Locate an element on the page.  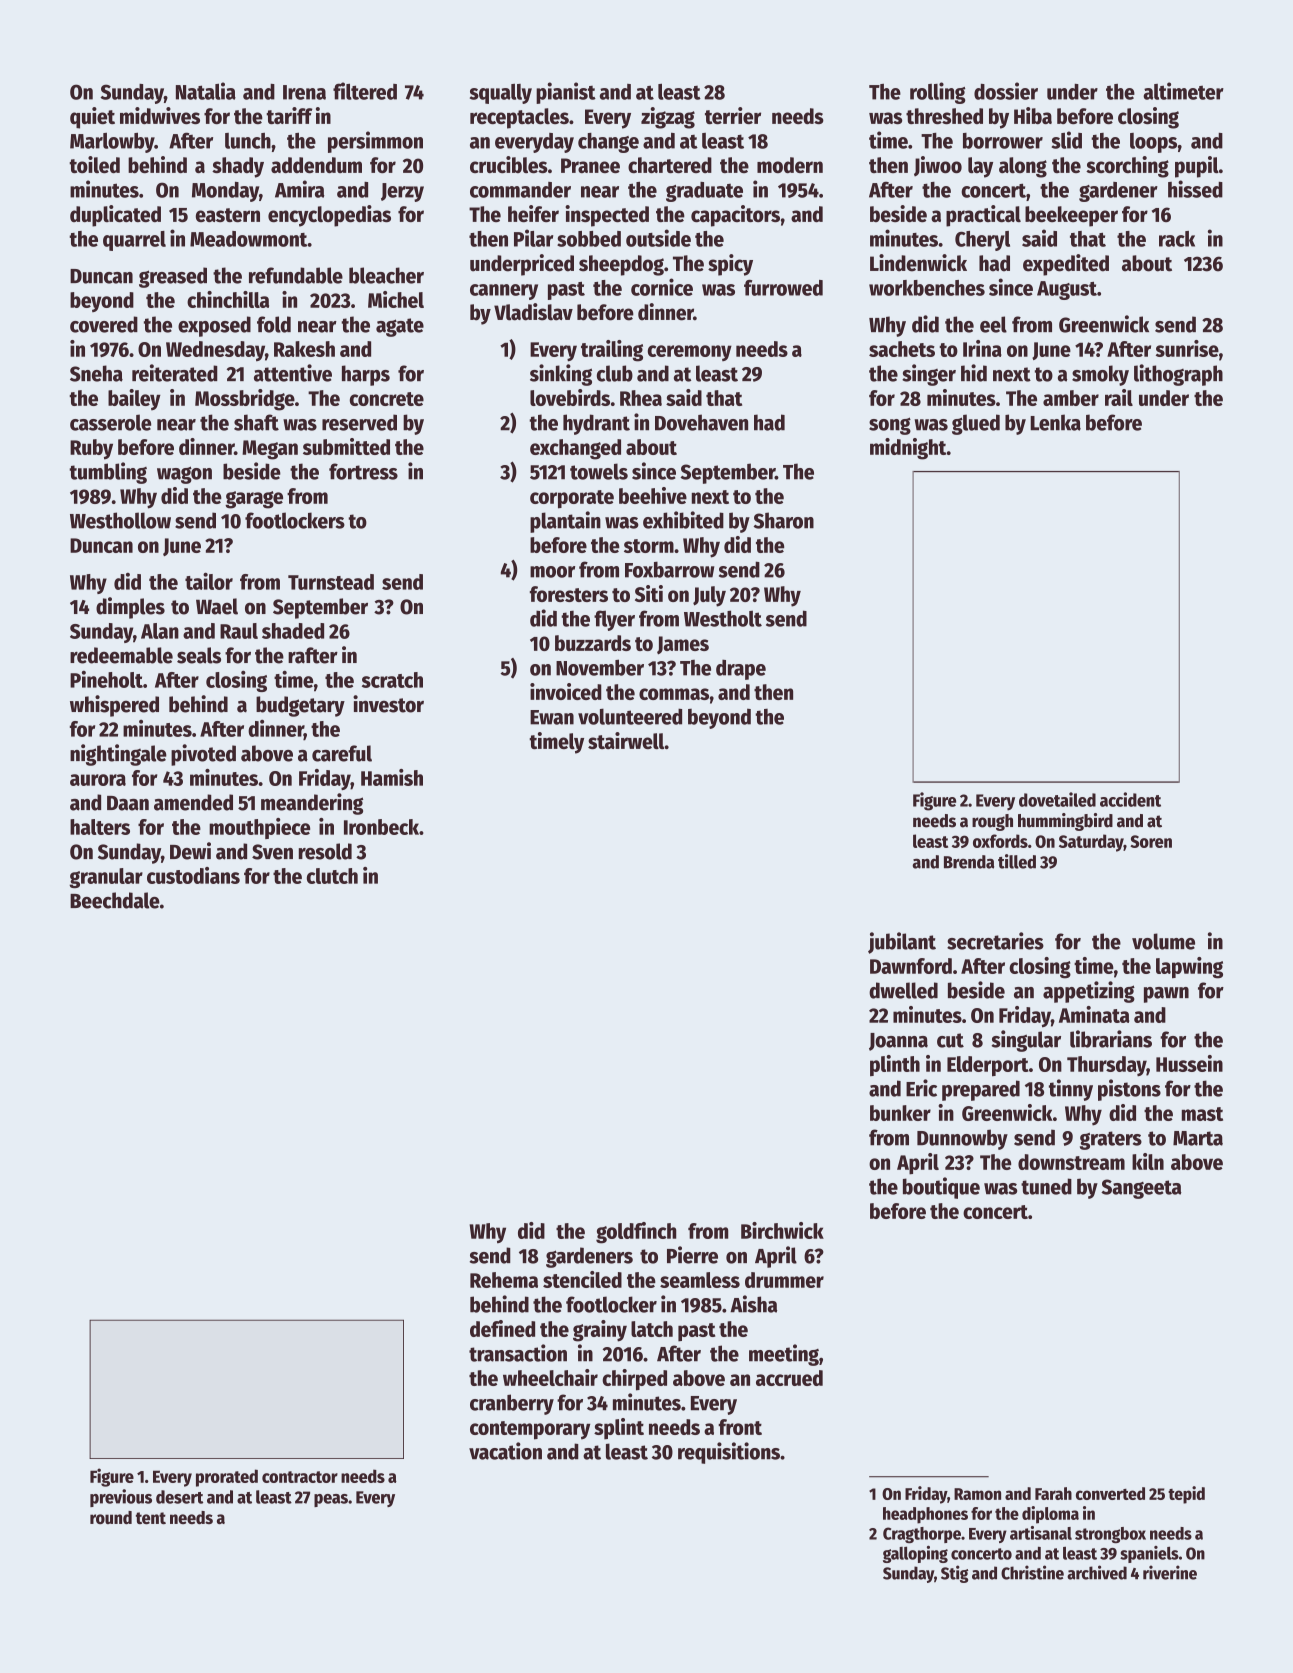
concrete is located at coordinates (387, 399).
